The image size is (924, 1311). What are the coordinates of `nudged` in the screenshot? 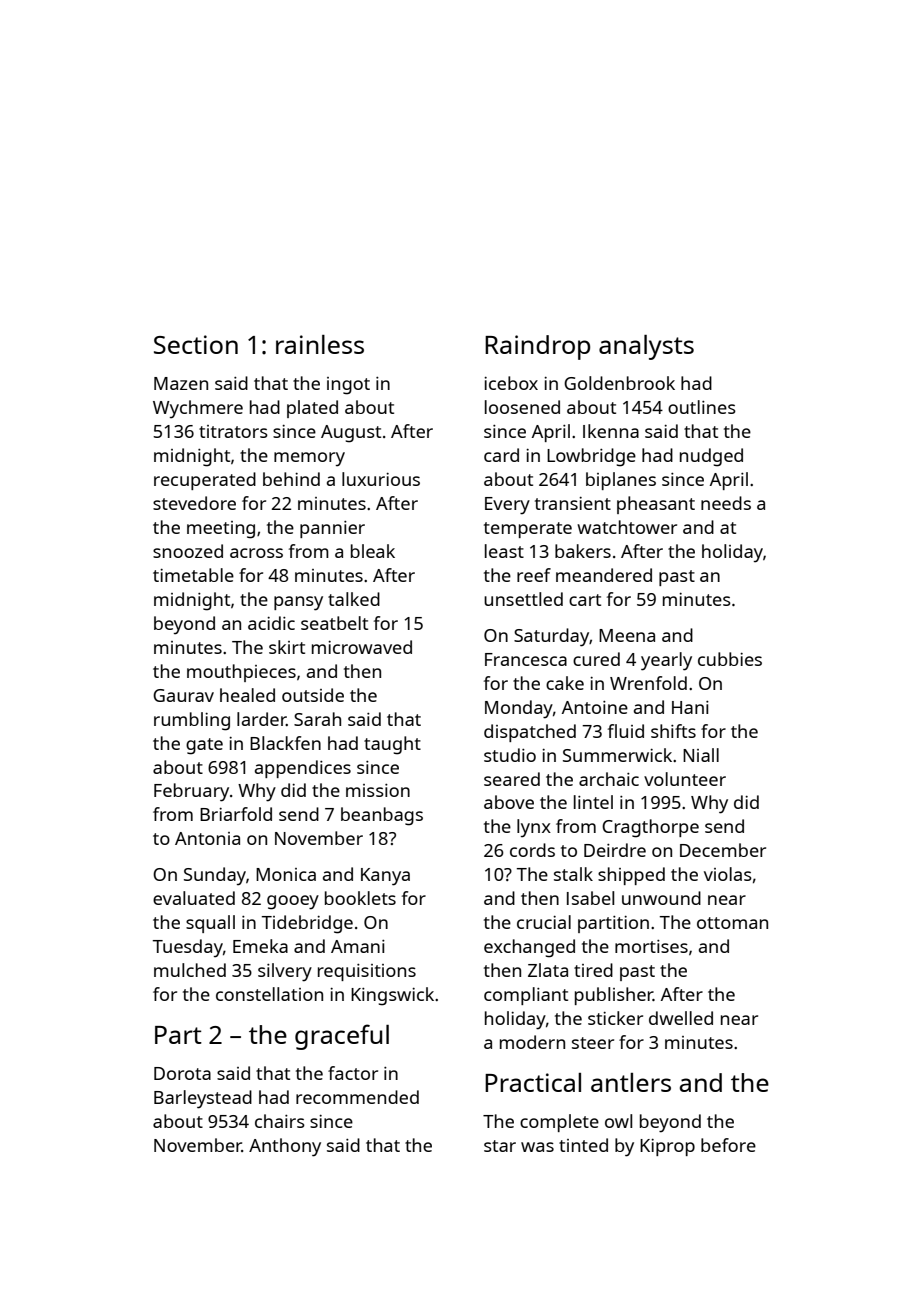 It's located at (711, 457).
